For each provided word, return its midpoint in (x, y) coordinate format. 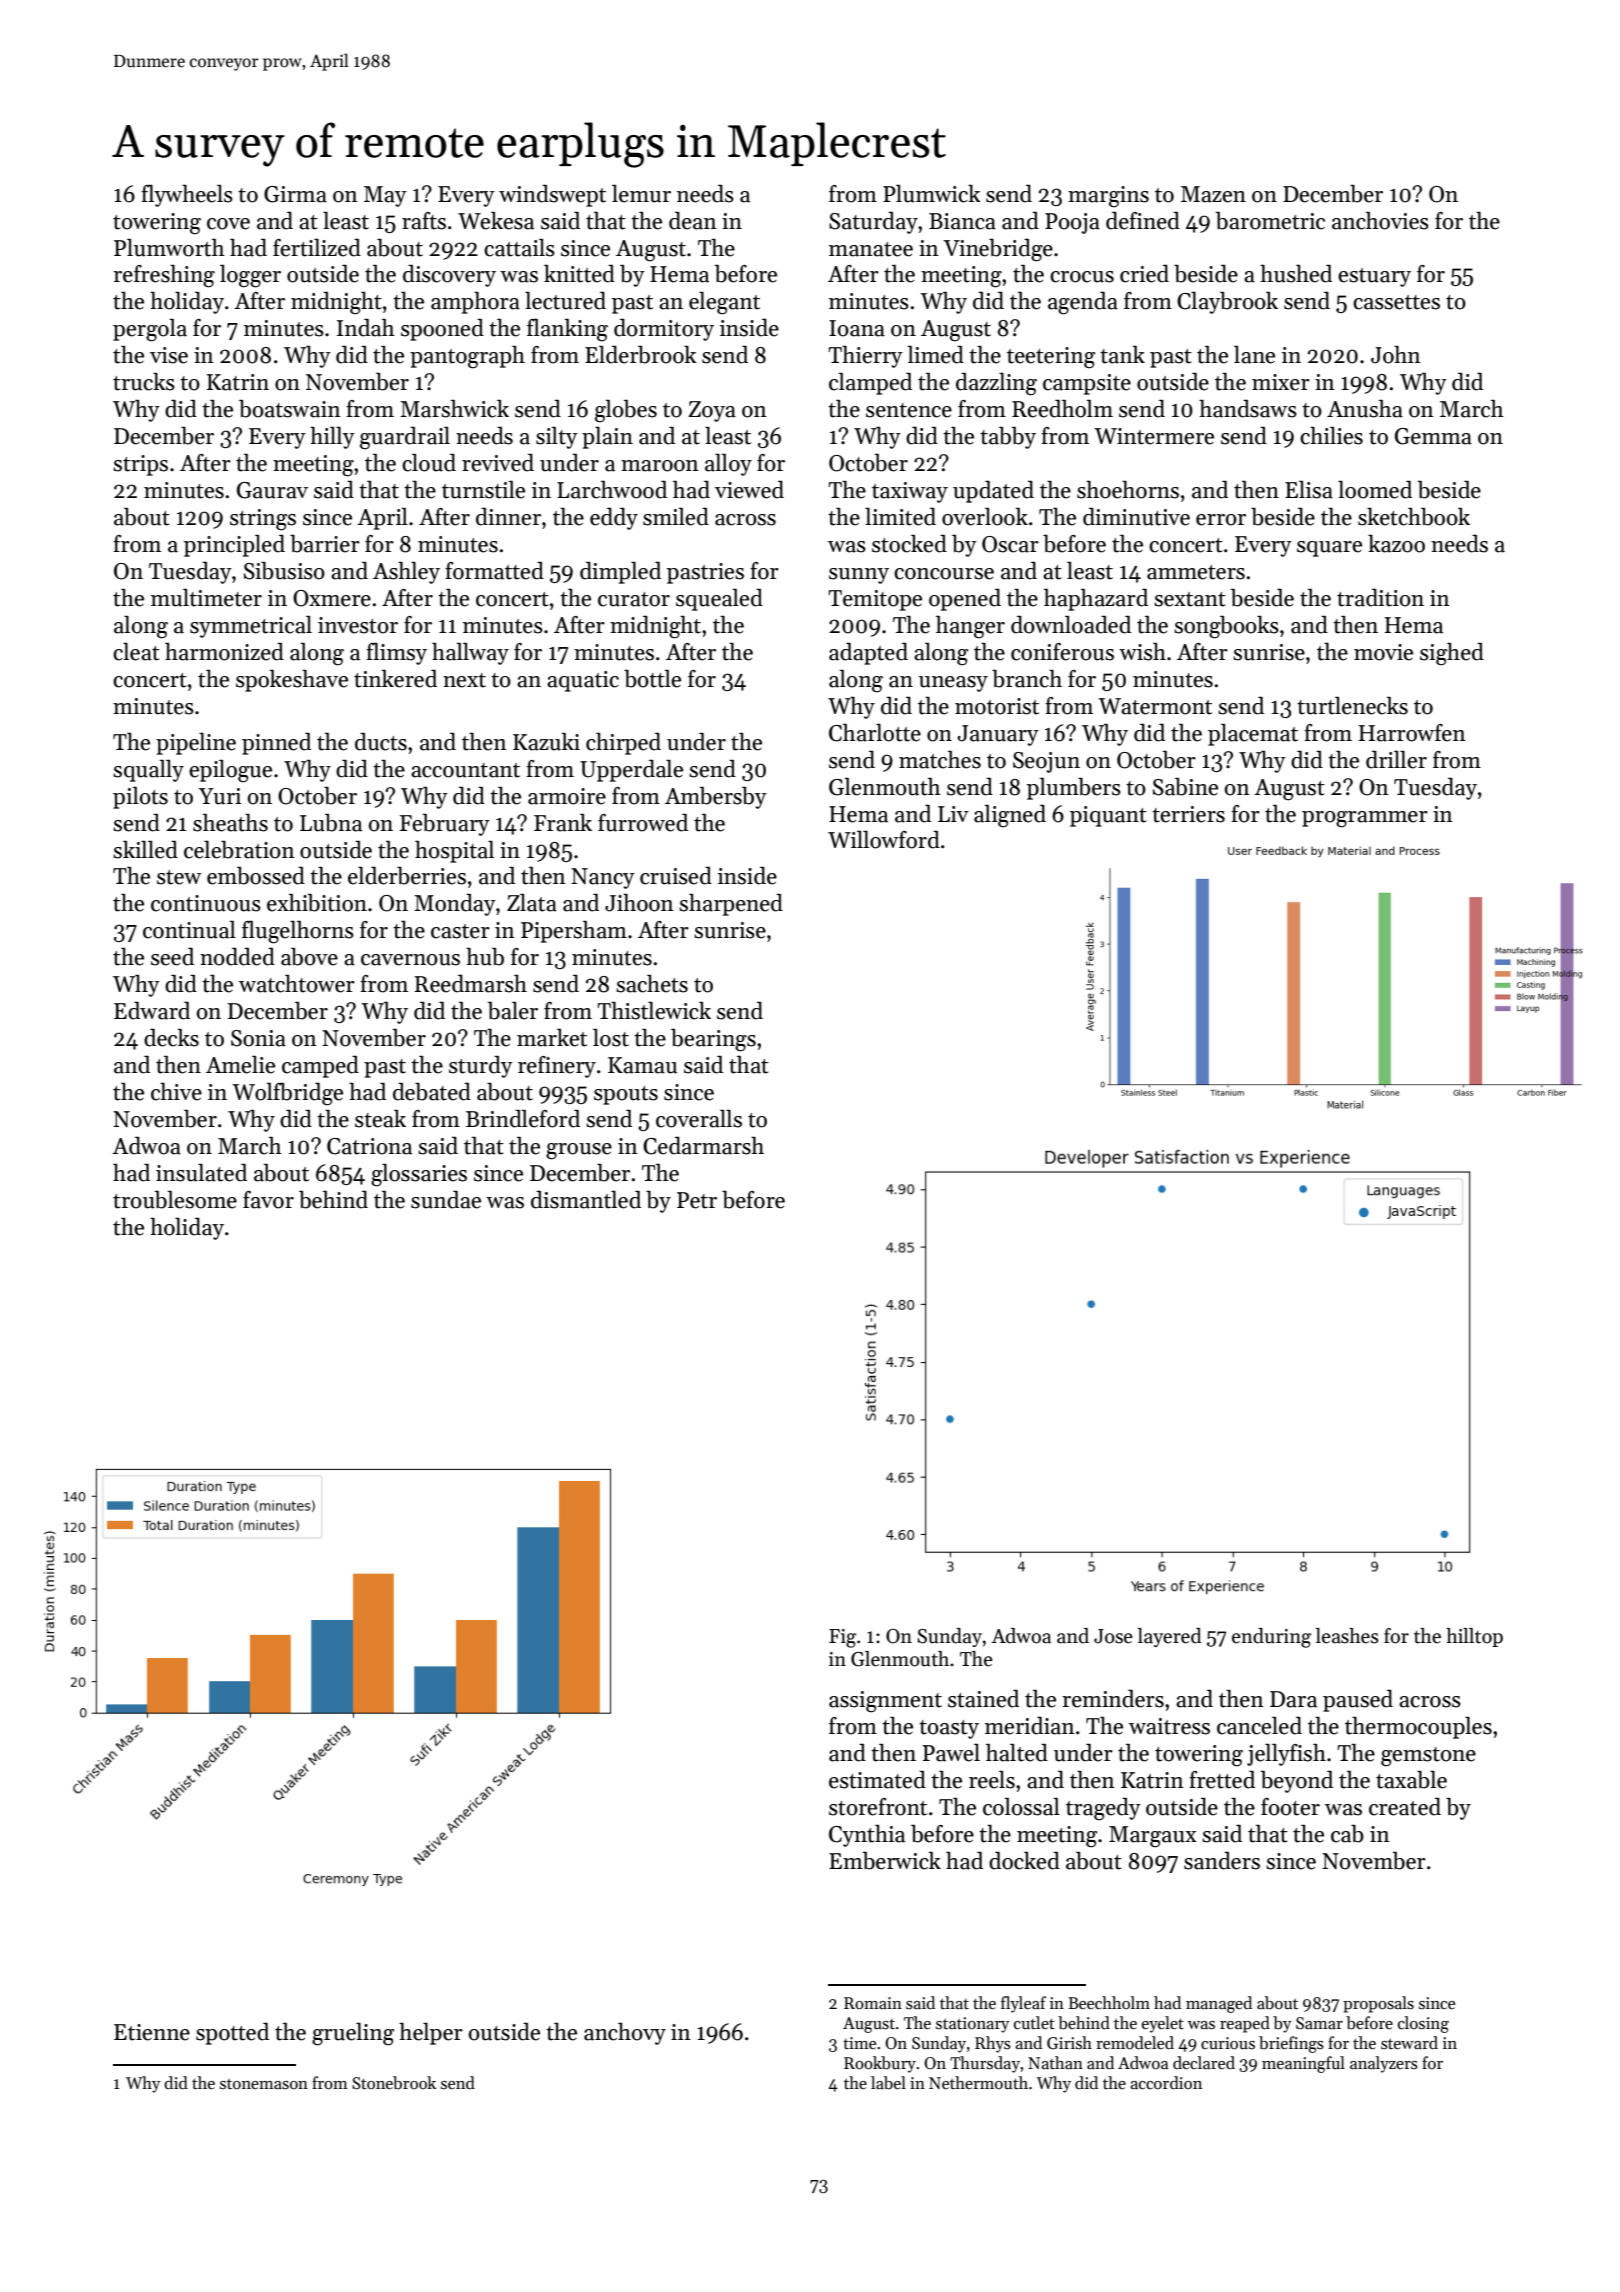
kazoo (1396, 544)
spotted (232, 2034)
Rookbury (880, 2064)
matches (940, 760)
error (1221, 520)
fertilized (317, 248)
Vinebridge (998, 250)
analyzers (1384, 2064)
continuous (206, 903)
